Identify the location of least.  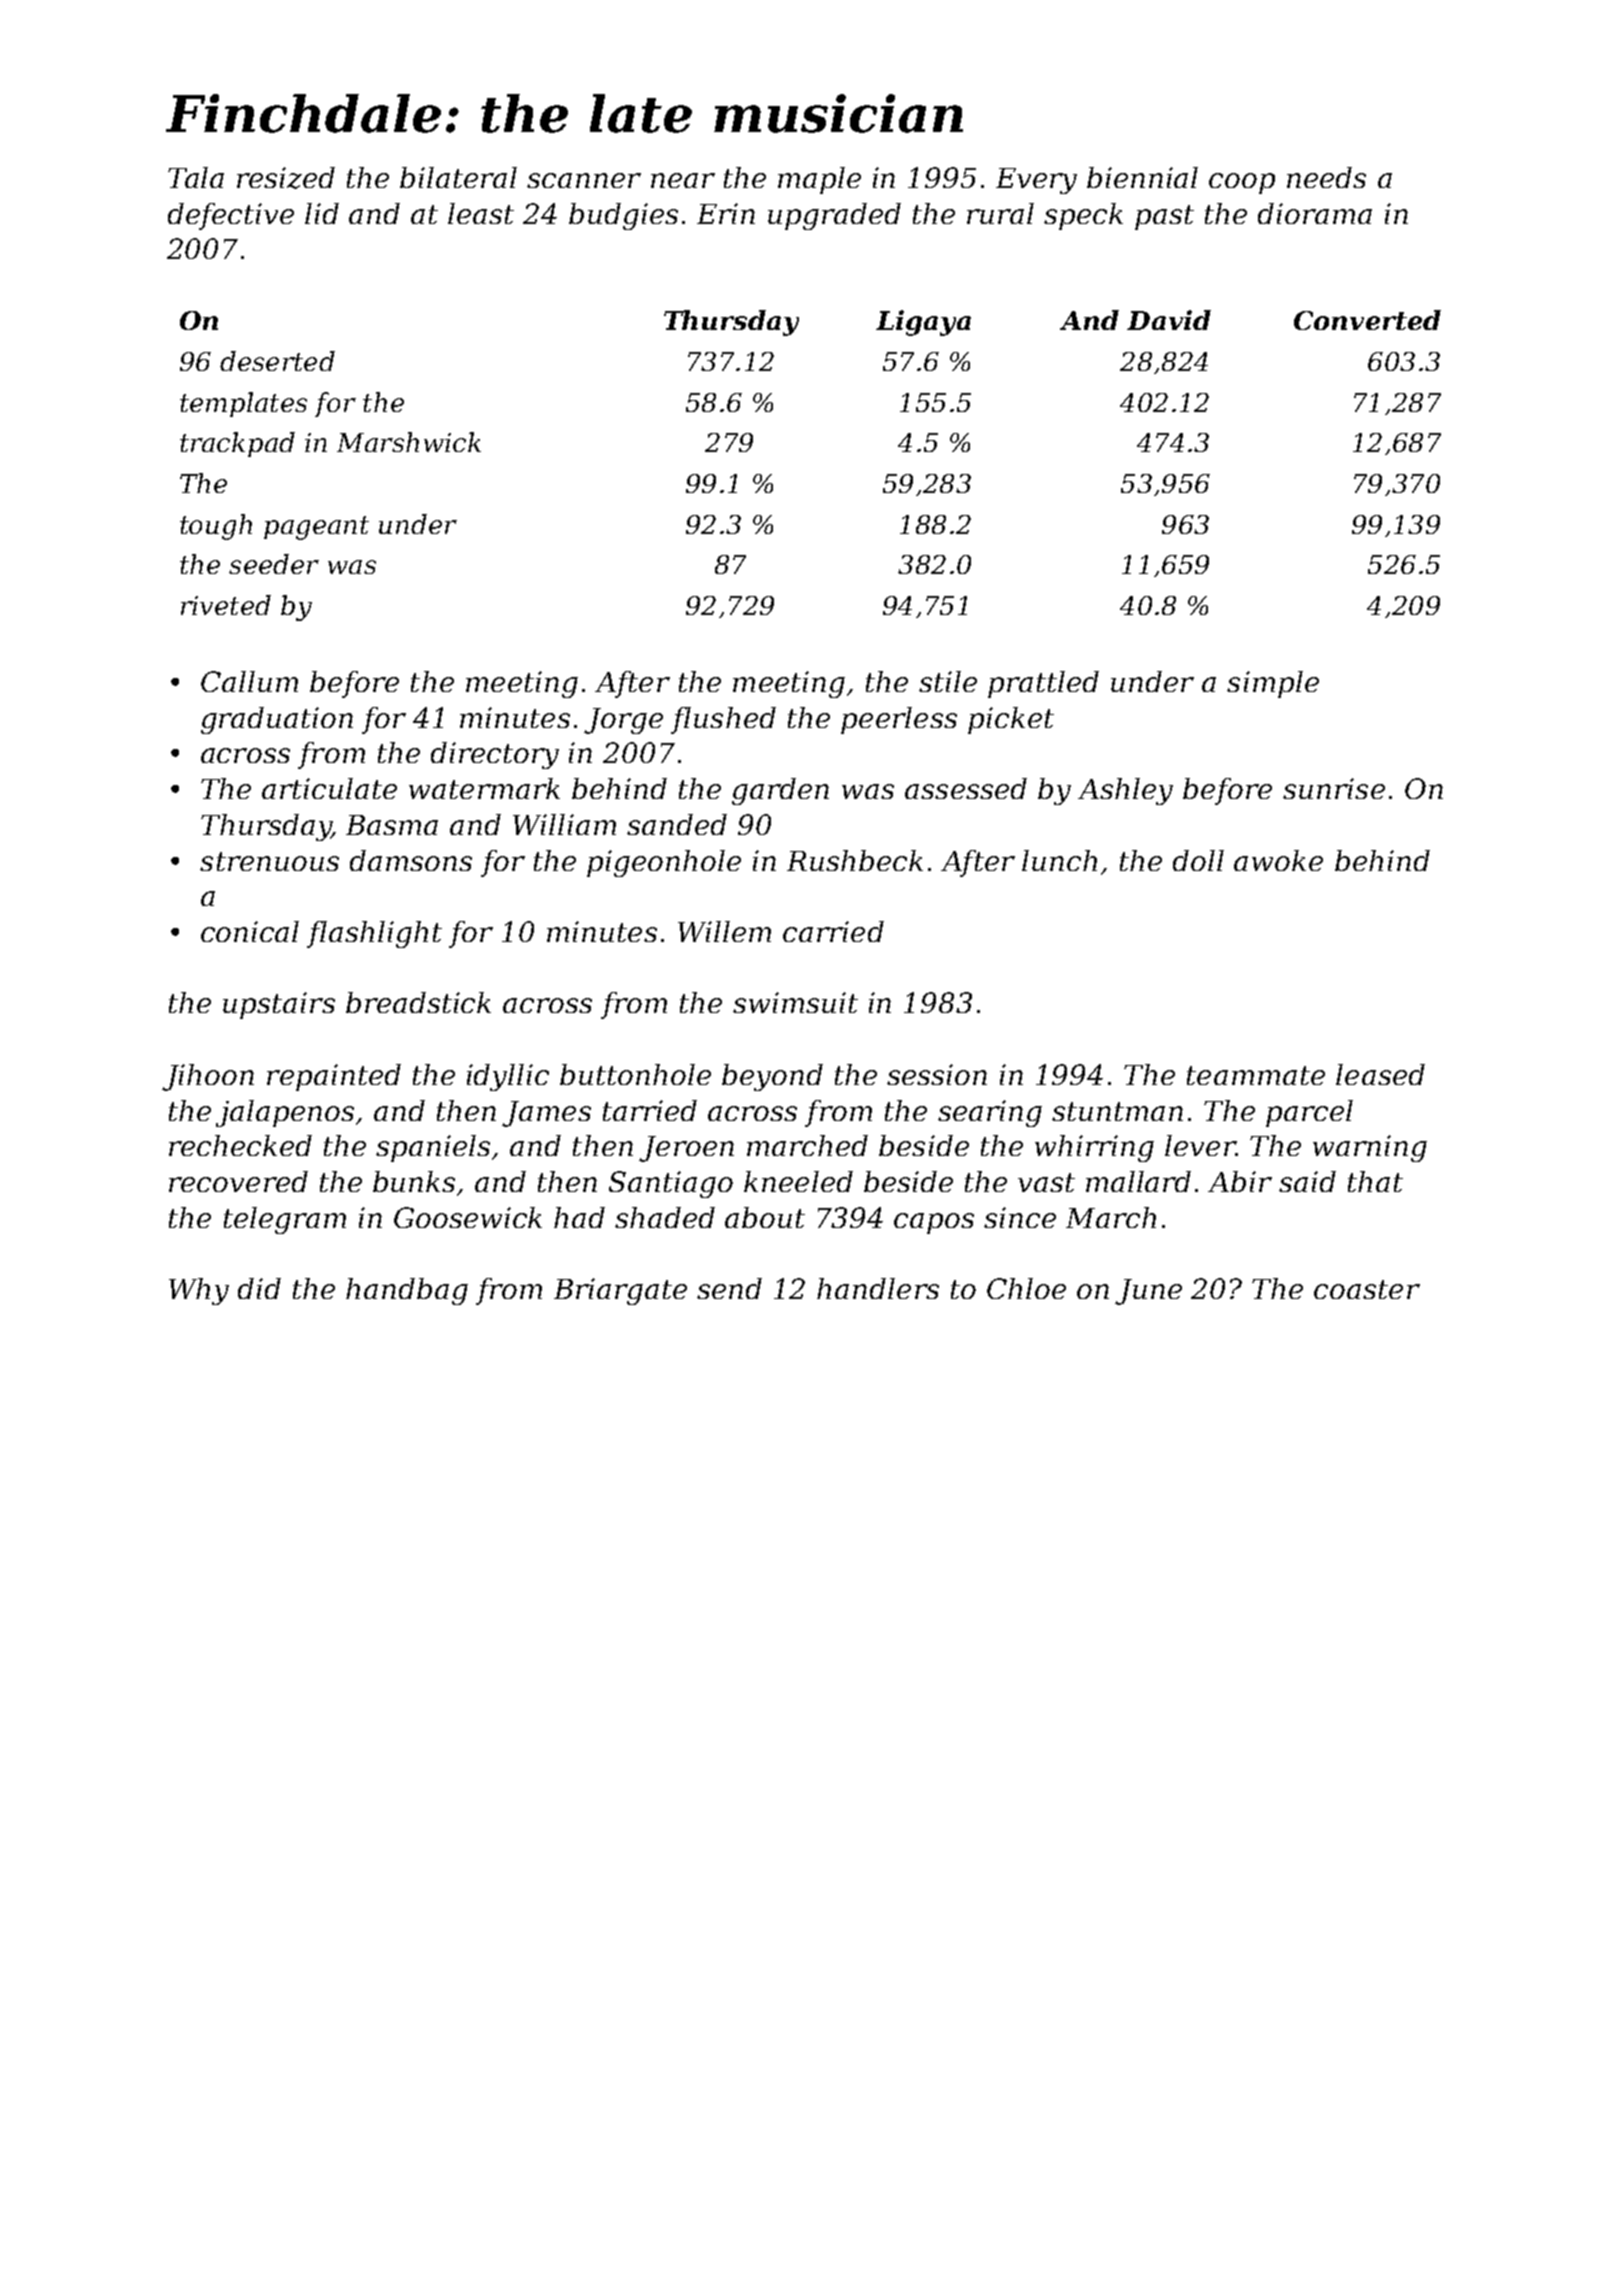
(481, 213).
